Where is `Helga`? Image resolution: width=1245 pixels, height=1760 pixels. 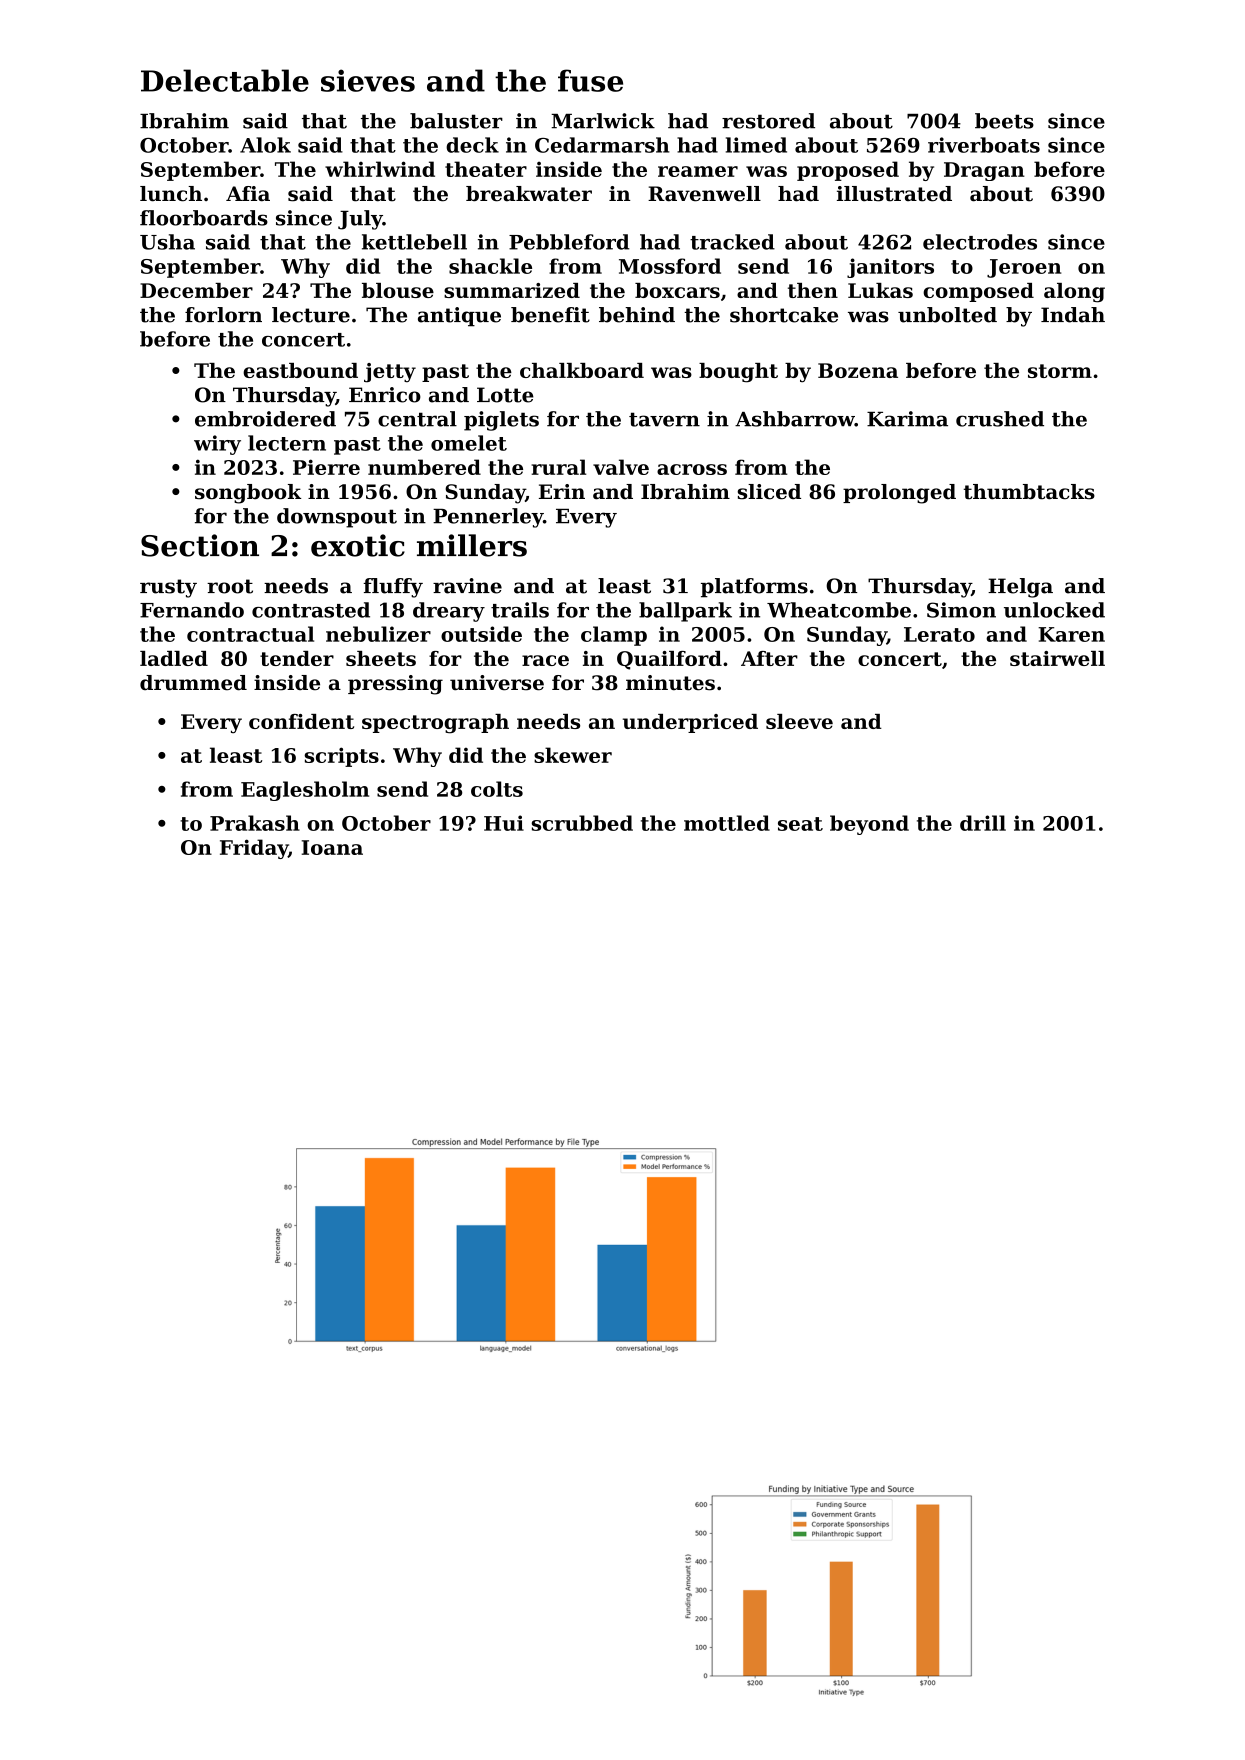 Helga is located at coordinates (1020, 588).
